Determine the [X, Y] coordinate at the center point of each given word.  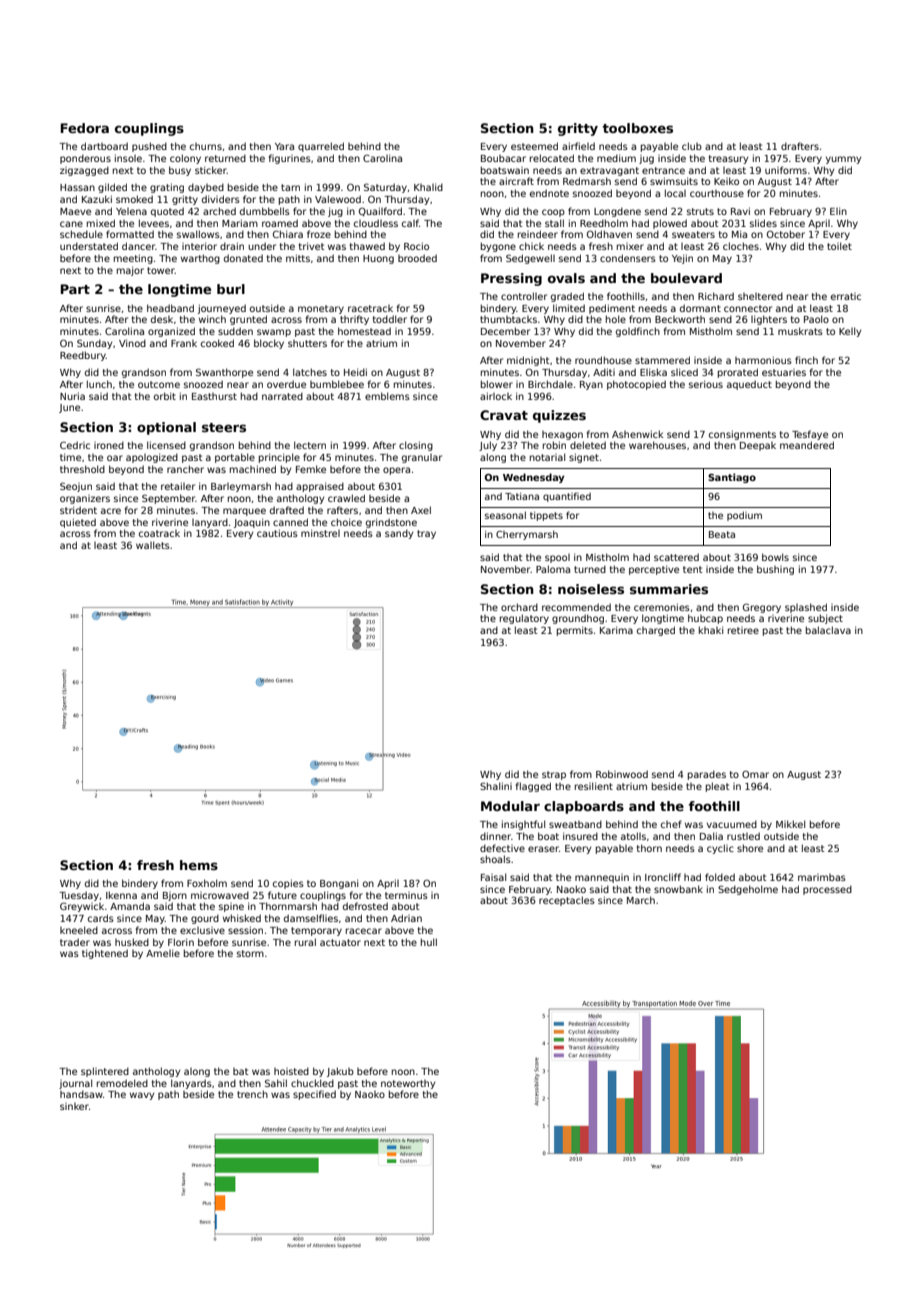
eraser [543, 849]
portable [235, 458]
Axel [421, 510]
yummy [843, 160]
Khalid [428, 187]
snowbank [678, 889]
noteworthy [408, 1084]
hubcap [705, 619]
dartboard [104, 146]
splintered [105, 1072]
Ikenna [121, 895]
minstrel [320, 533]
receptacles [567, 901]
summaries [669, 589]
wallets [153, 545]
